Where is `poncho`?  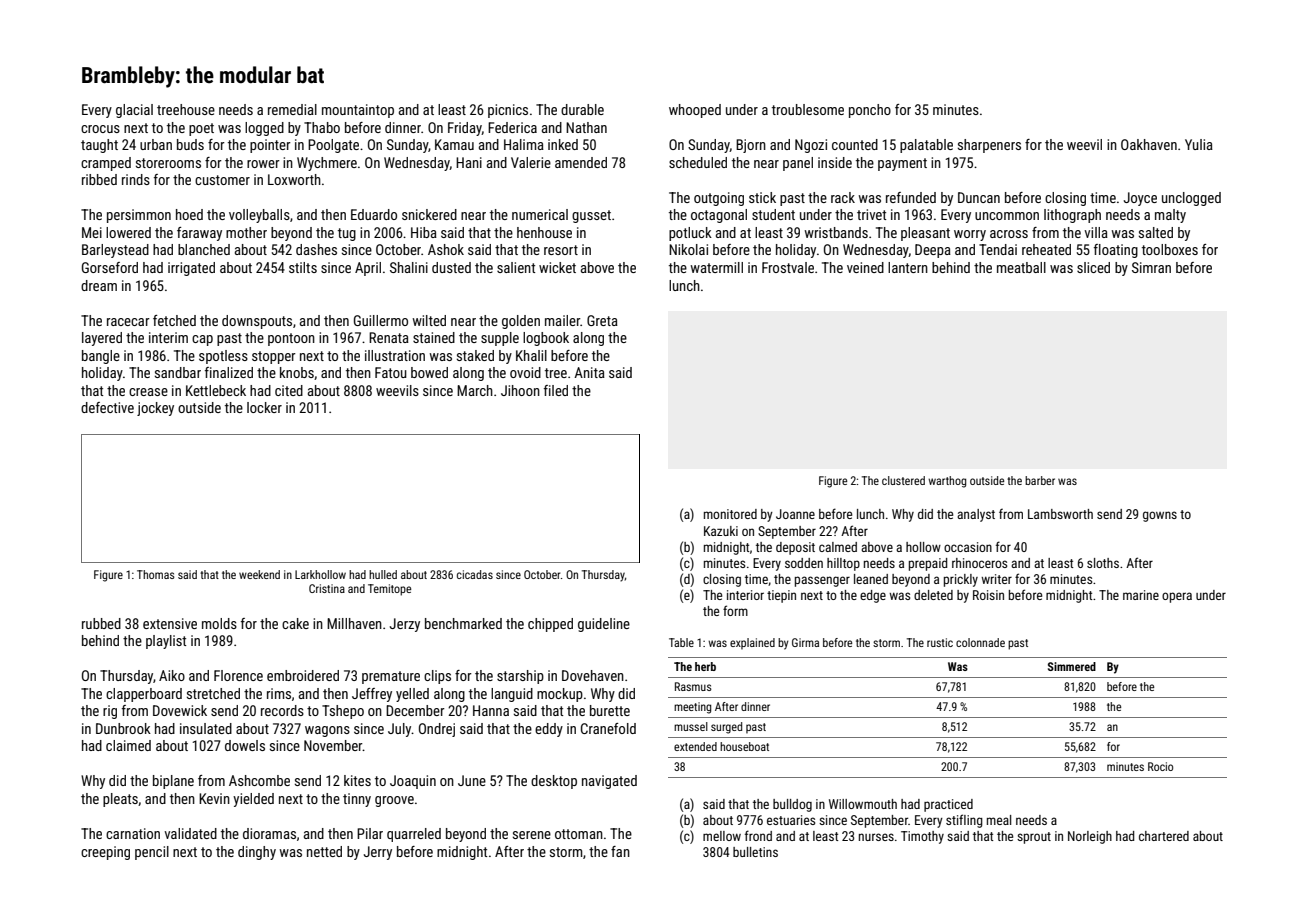
poncho is located at coordinates (870, 111).
